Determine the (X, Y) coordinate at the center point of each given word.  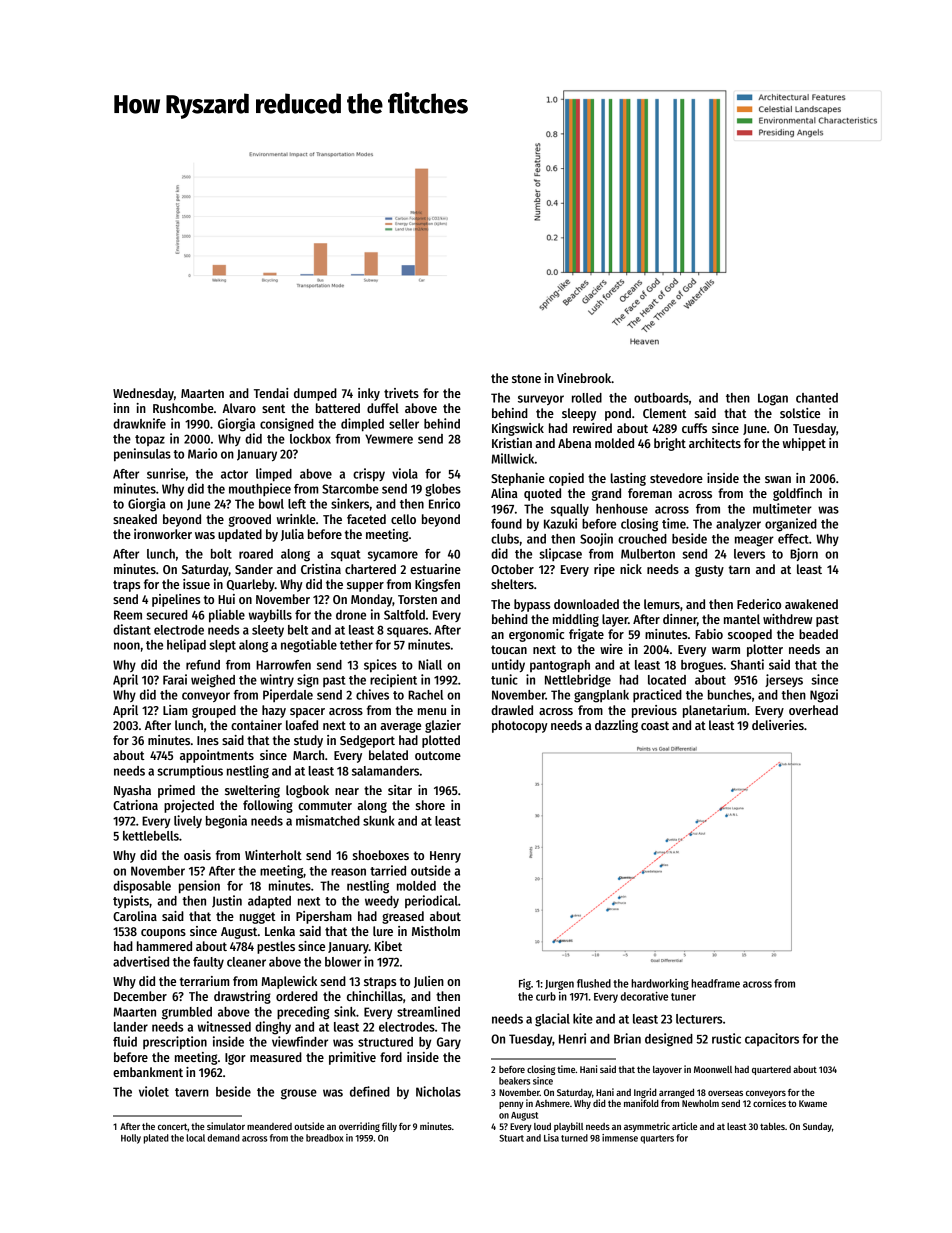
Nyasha (132, 791)
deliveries (778, 725)
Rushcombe (183, 408)
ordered (297, 996)
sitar (400, 790)
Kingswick (518, 429)
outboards (661, 398)
